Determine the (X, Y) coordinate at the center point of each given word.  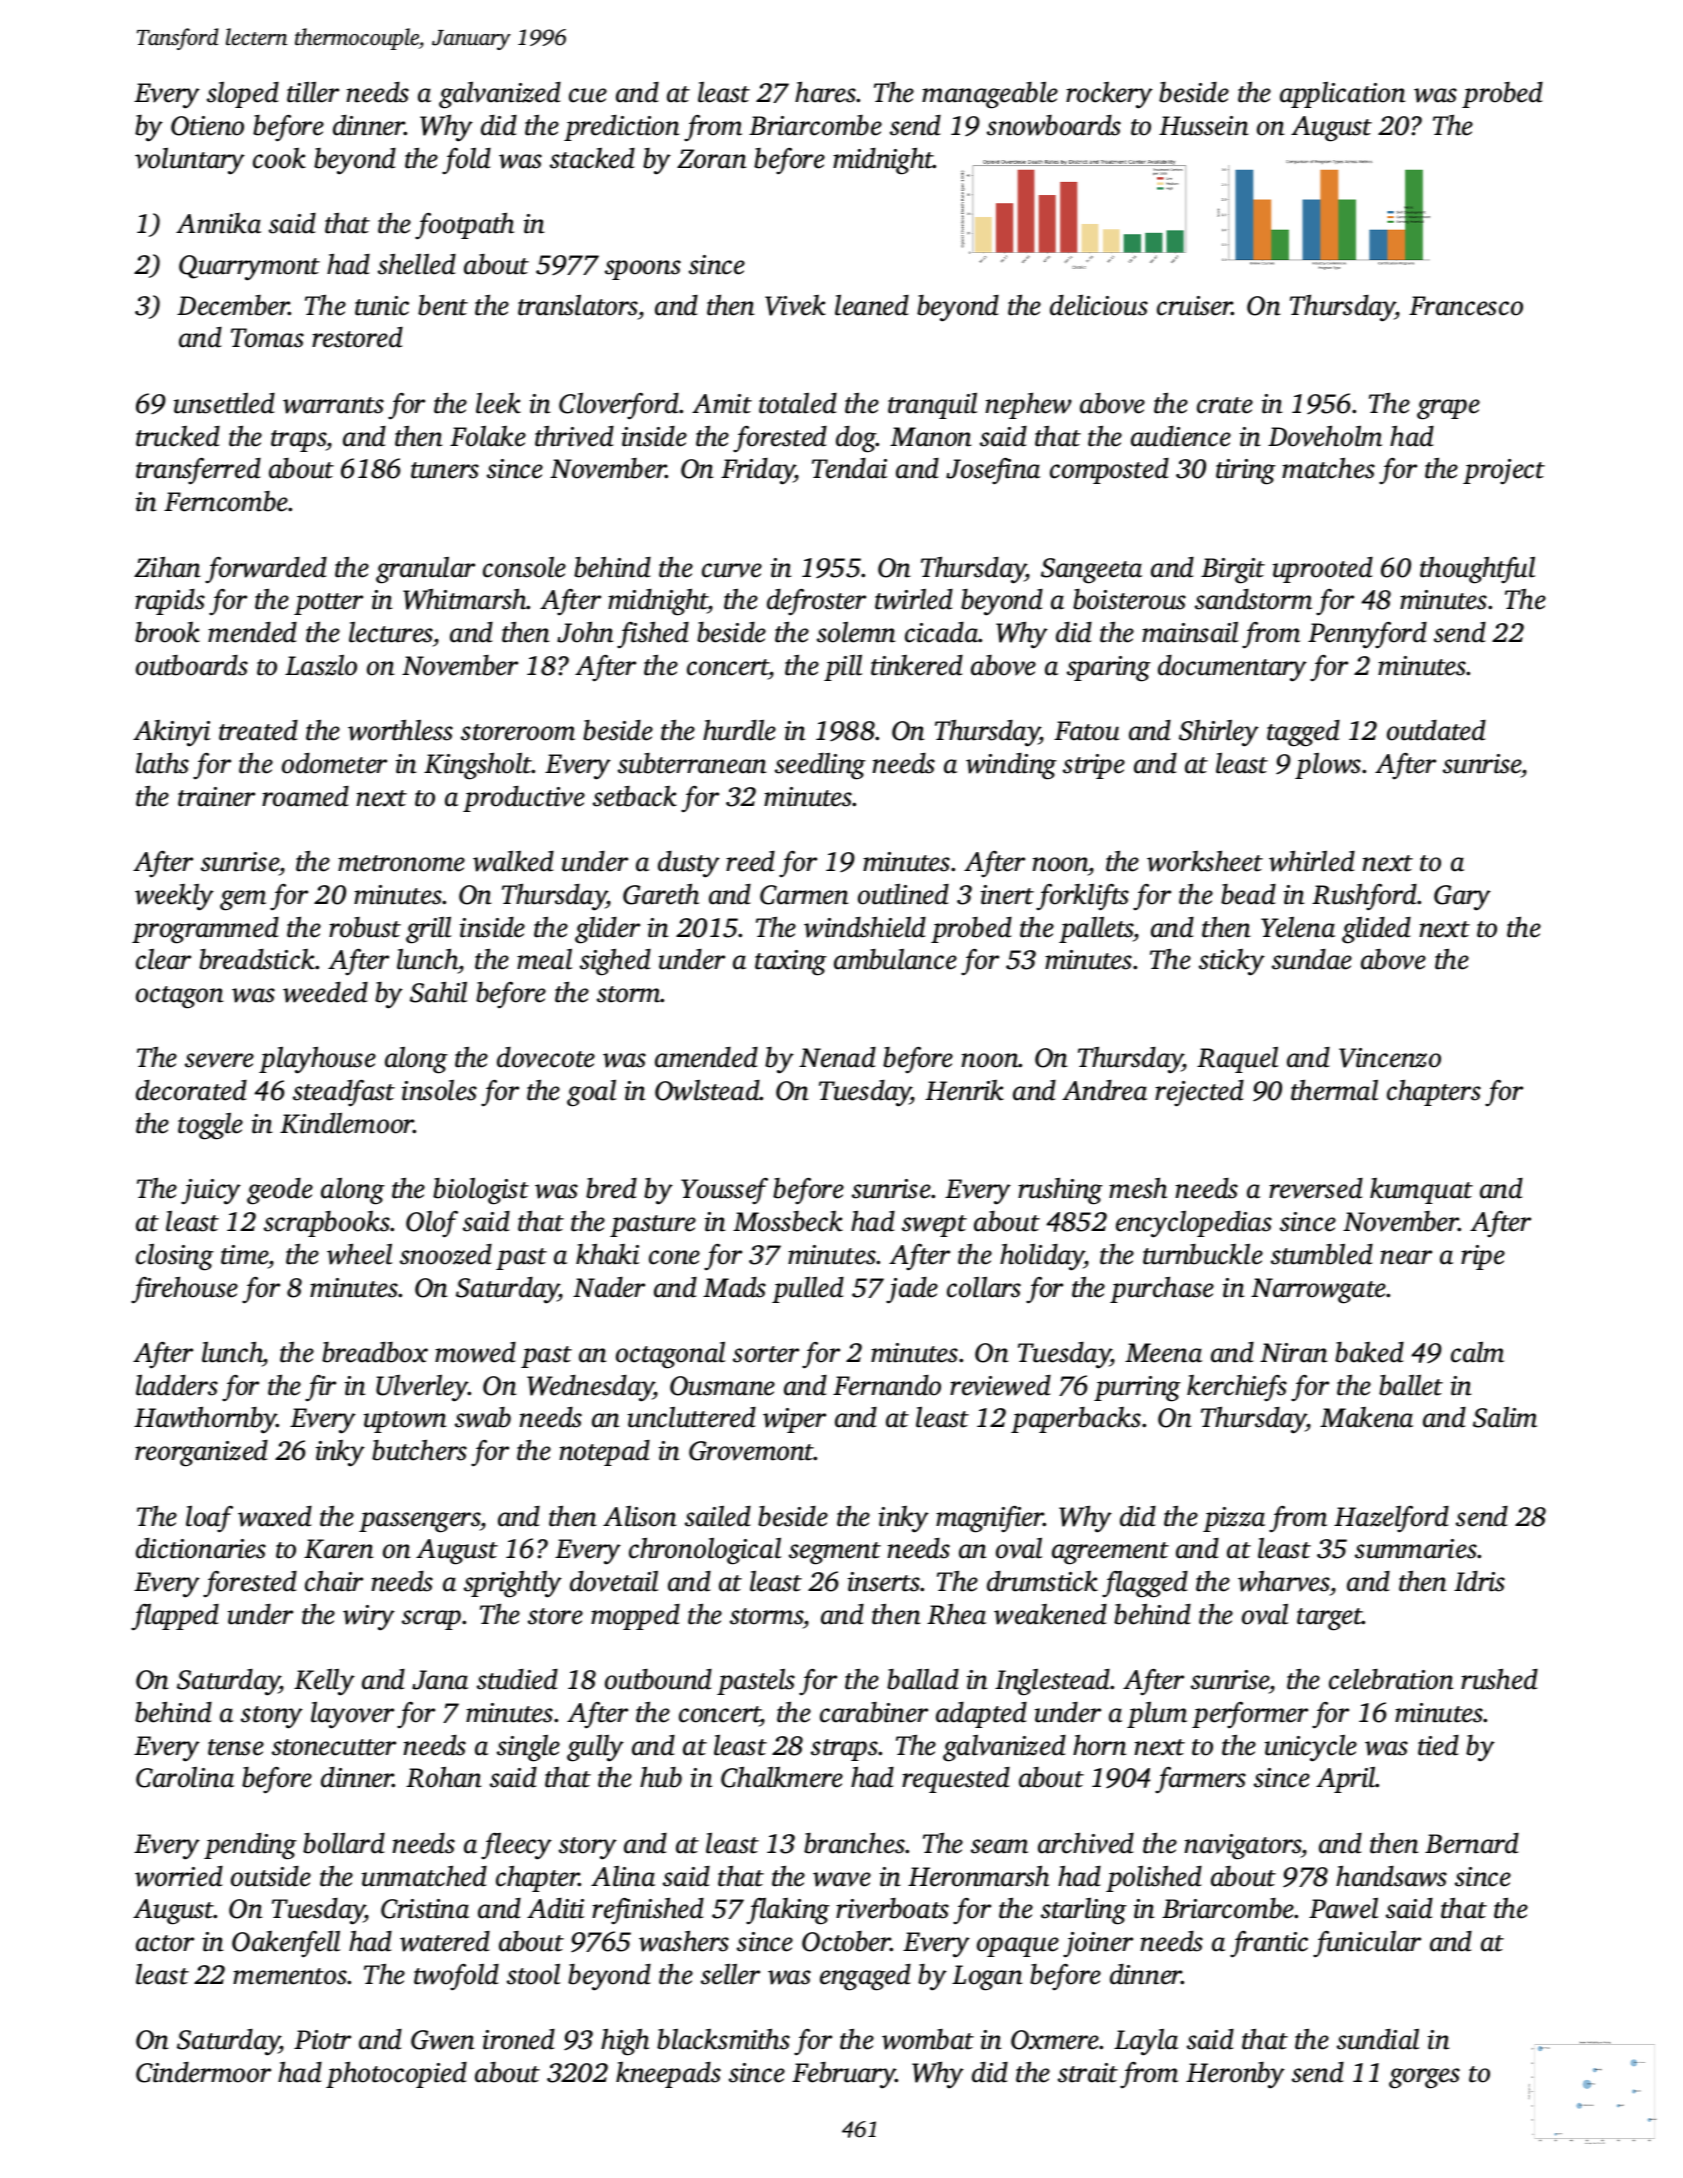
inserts (884, 1582)
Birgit (1233, 571)
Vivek (795, 305)
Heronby (1235, 2075)
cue (588, 95)
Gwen (443, 2040)
